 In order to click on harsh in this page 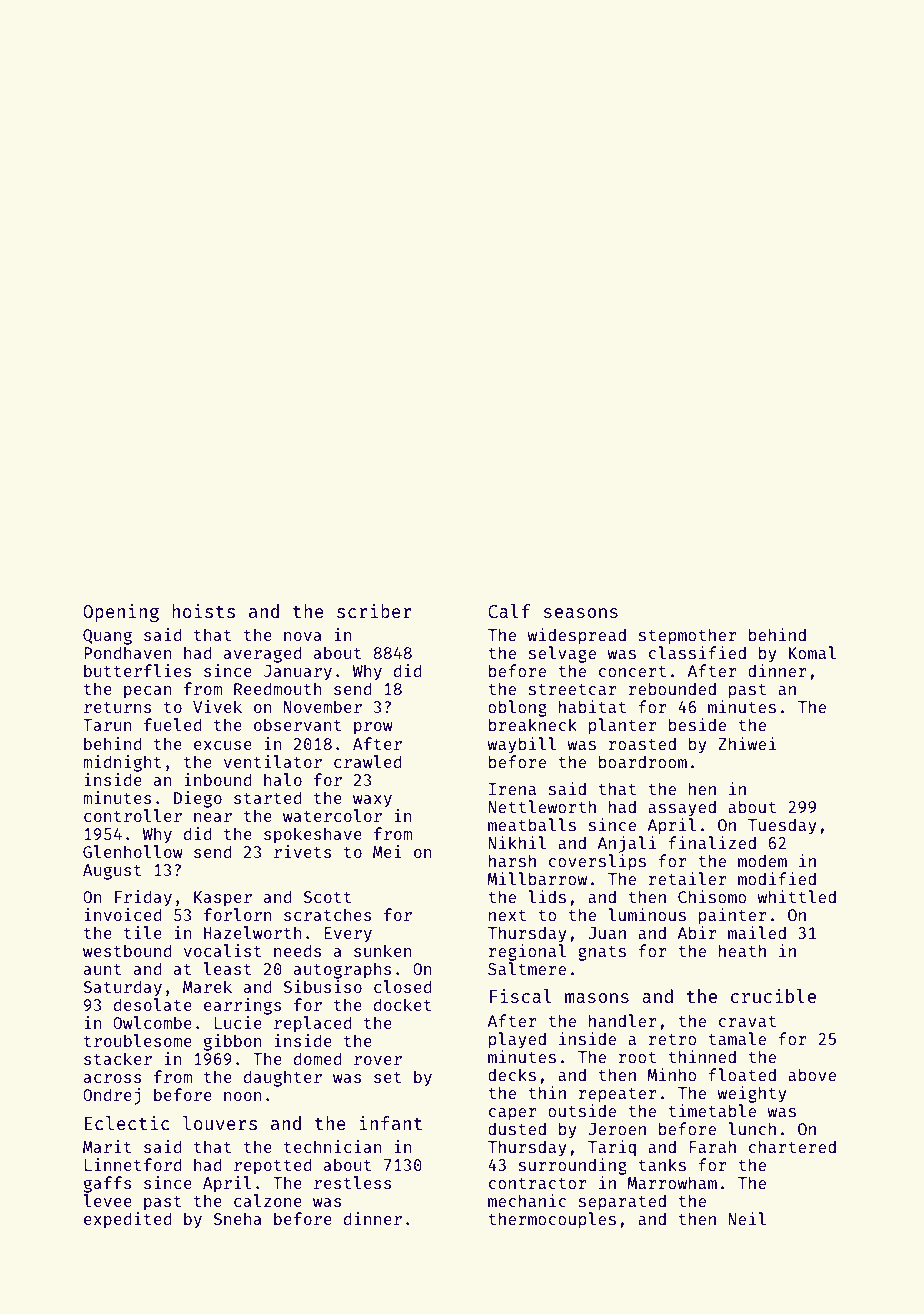, I will do `click(512, 860)`.
